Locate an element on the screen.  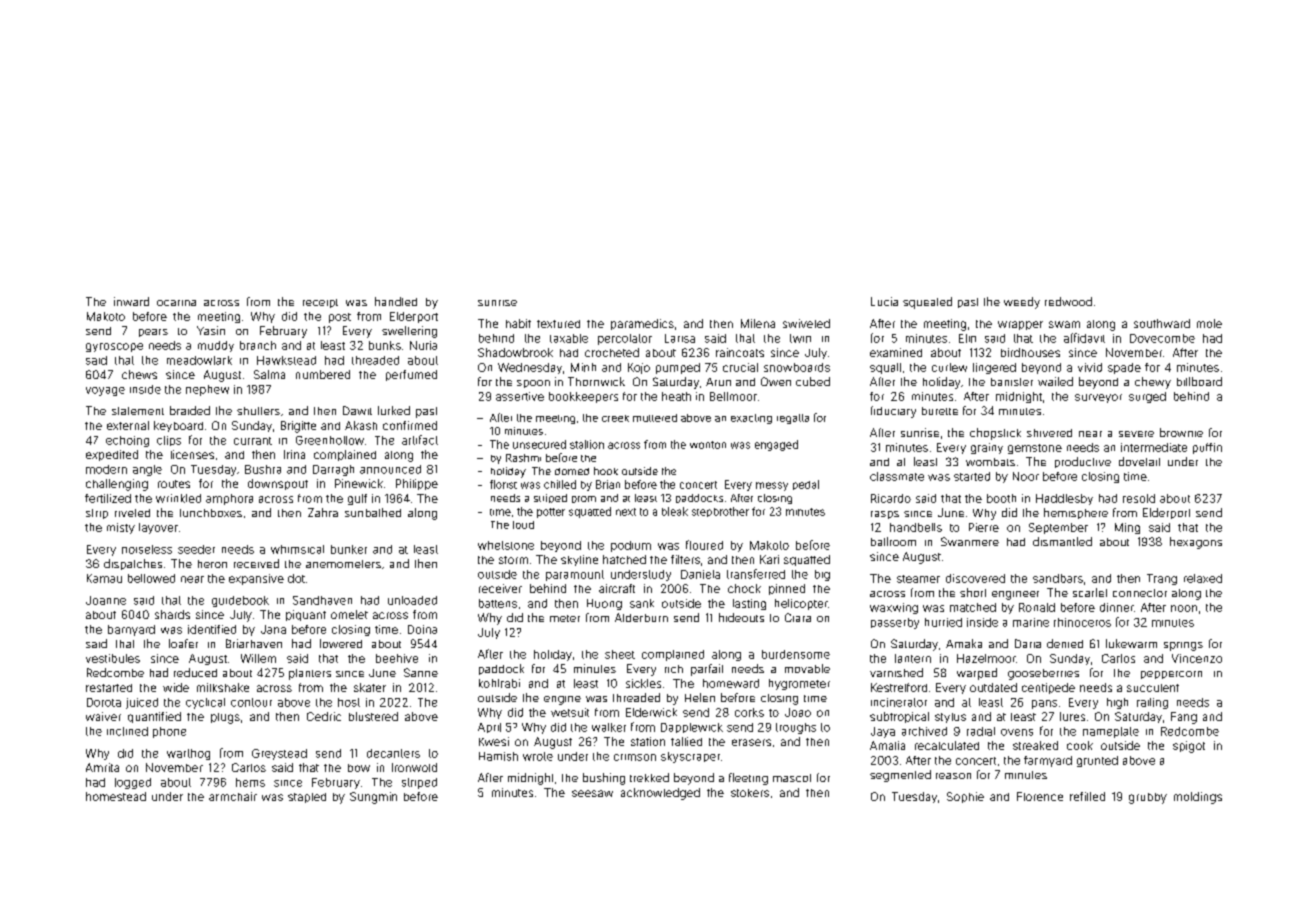
incinerator is located at coordinates (899, 702).
